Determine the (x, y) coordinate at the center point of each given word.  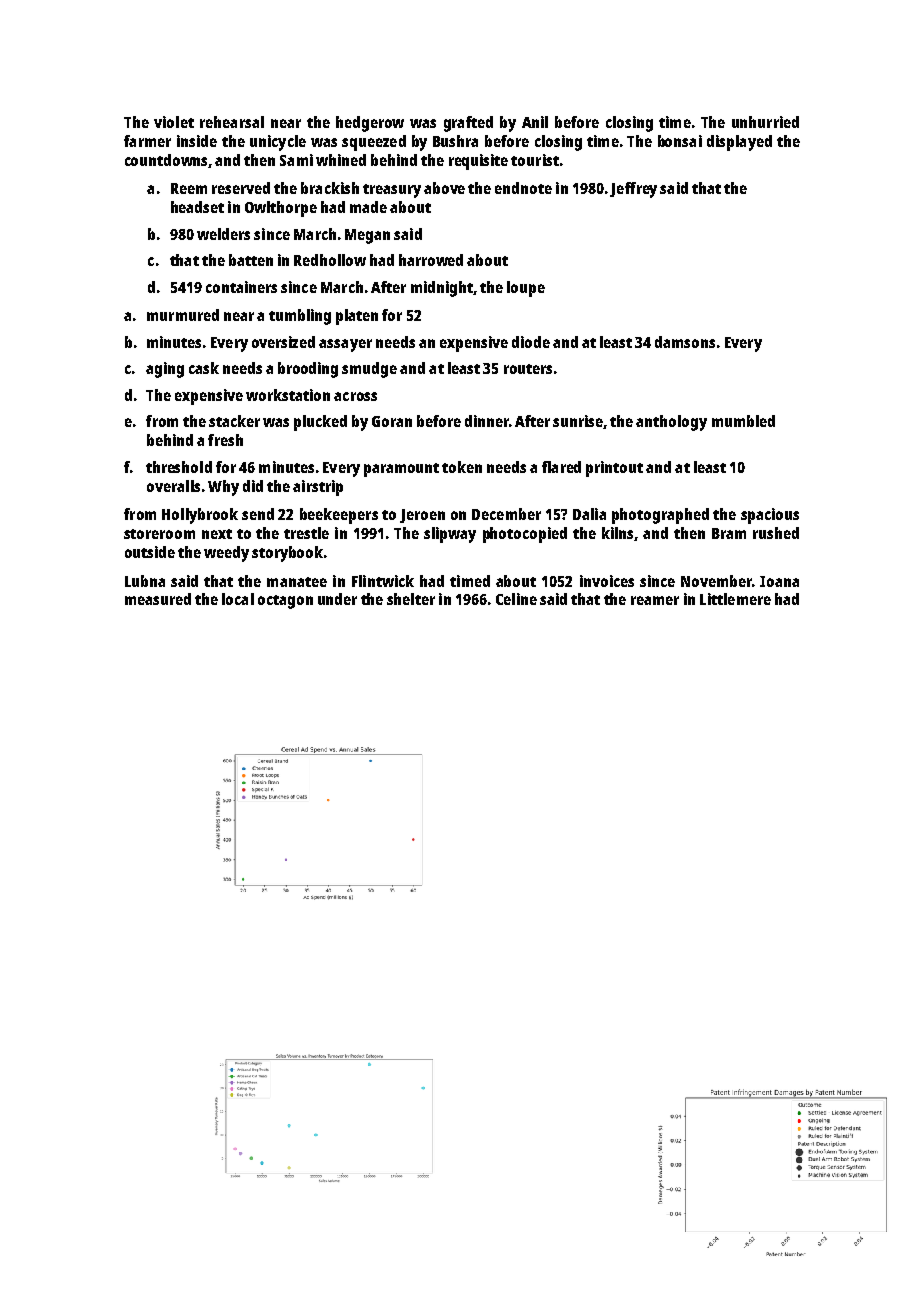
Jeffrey (633, 190)
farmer (147, 141)
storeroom (159, 534)
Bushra (455, 141)
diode (531, 342)
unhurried (765, 122)
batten (251, 260)
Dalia (589, 514)
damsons (685, 342)
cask (204, 368)
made (368, 207)
